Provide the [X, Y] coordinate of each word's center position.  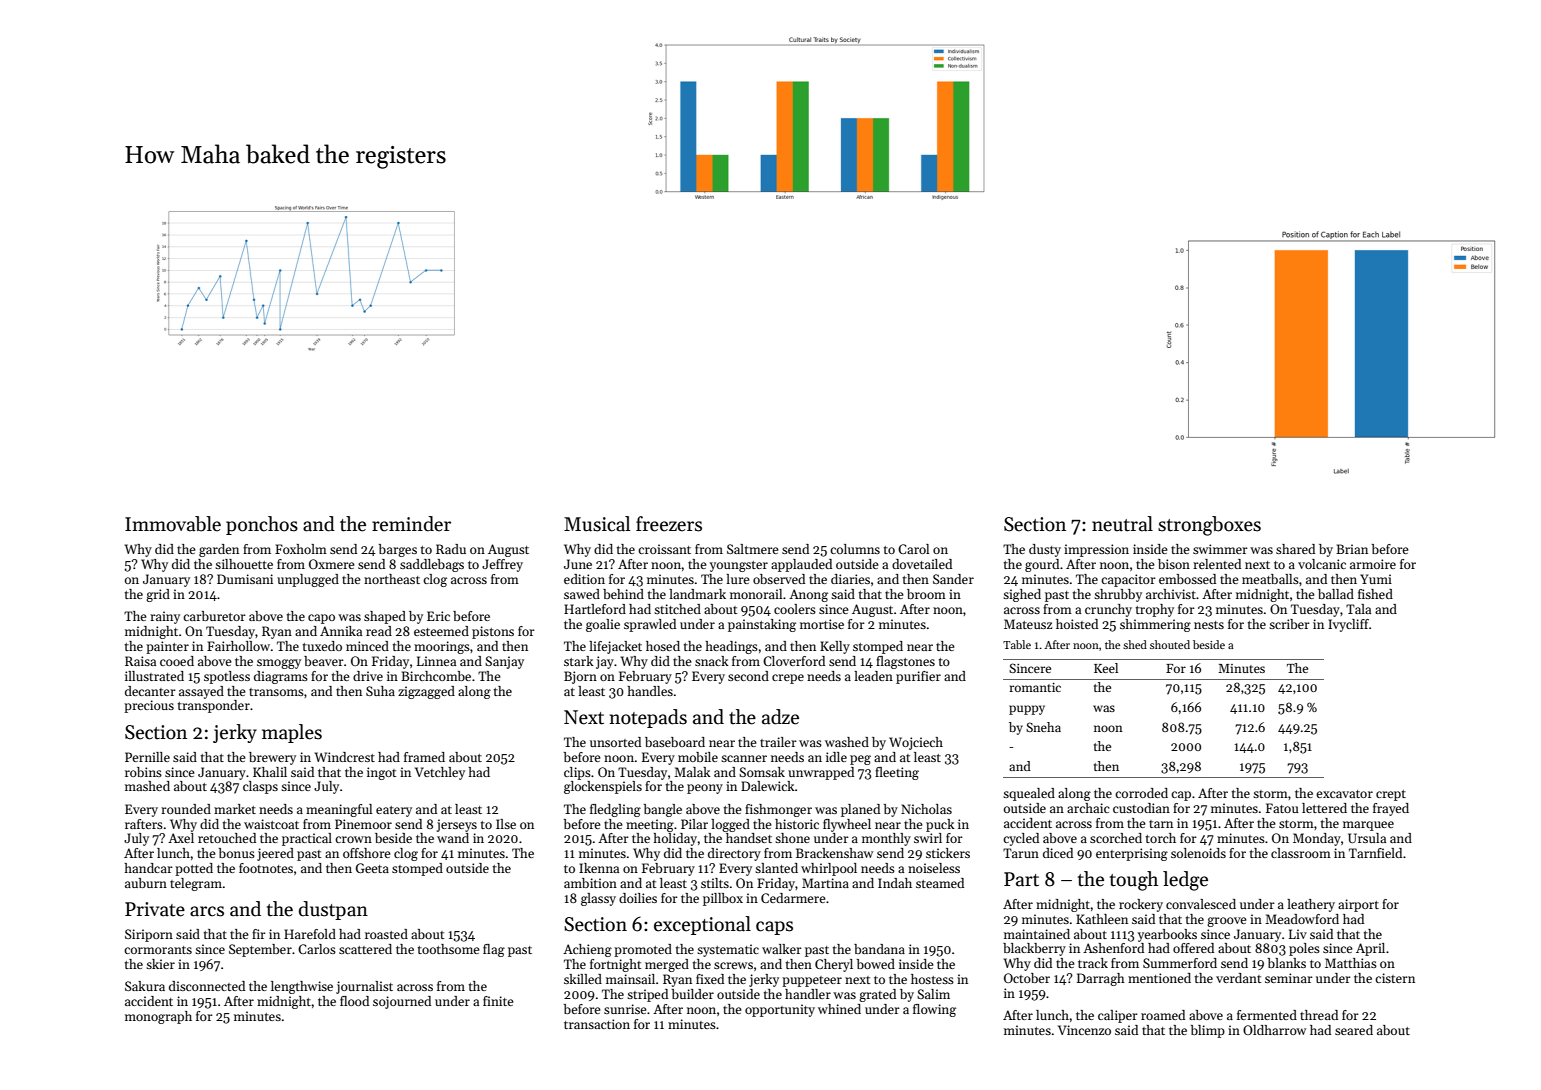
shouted [1170, 644]
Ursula [1367, 838]
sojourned [402, 1002]
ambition [590, 883]
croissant [664, 549]
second [748, 676]
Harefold [310, 934]
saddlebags [432, 565]
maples [292, 733]
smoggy [279, 664]
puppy [1027, 710]
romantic [1035, 687]
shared [1295, 549]
